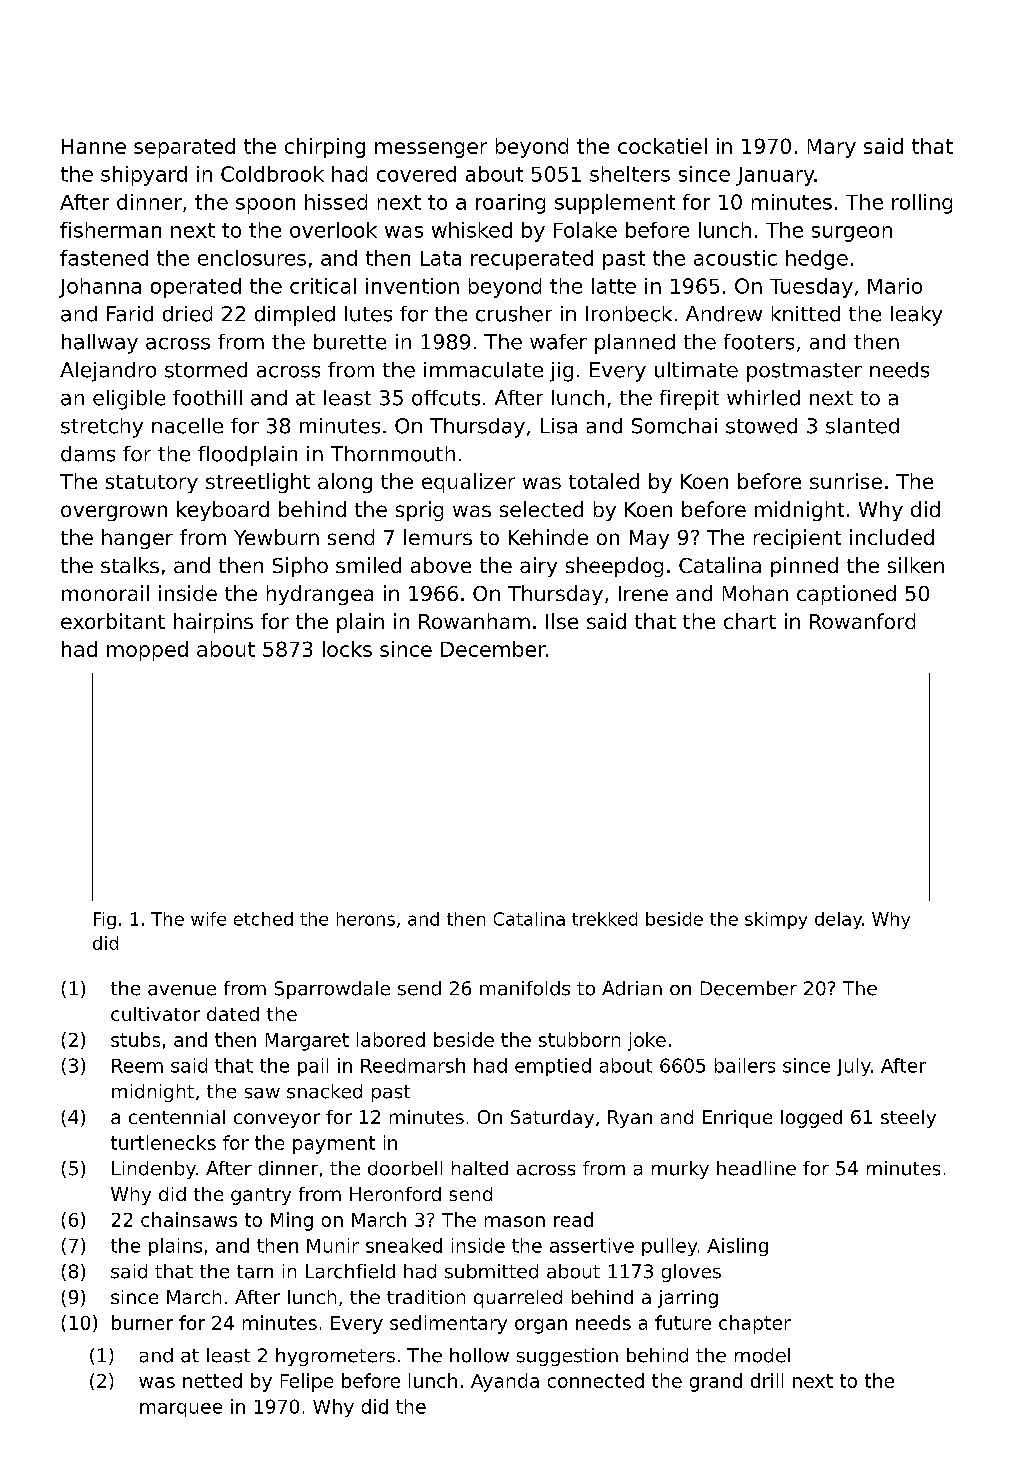 This screenshot has width=1022, height=1480. Describe the element at coordinates (573, 1219) in the screenshot. I see `read` at that location.
